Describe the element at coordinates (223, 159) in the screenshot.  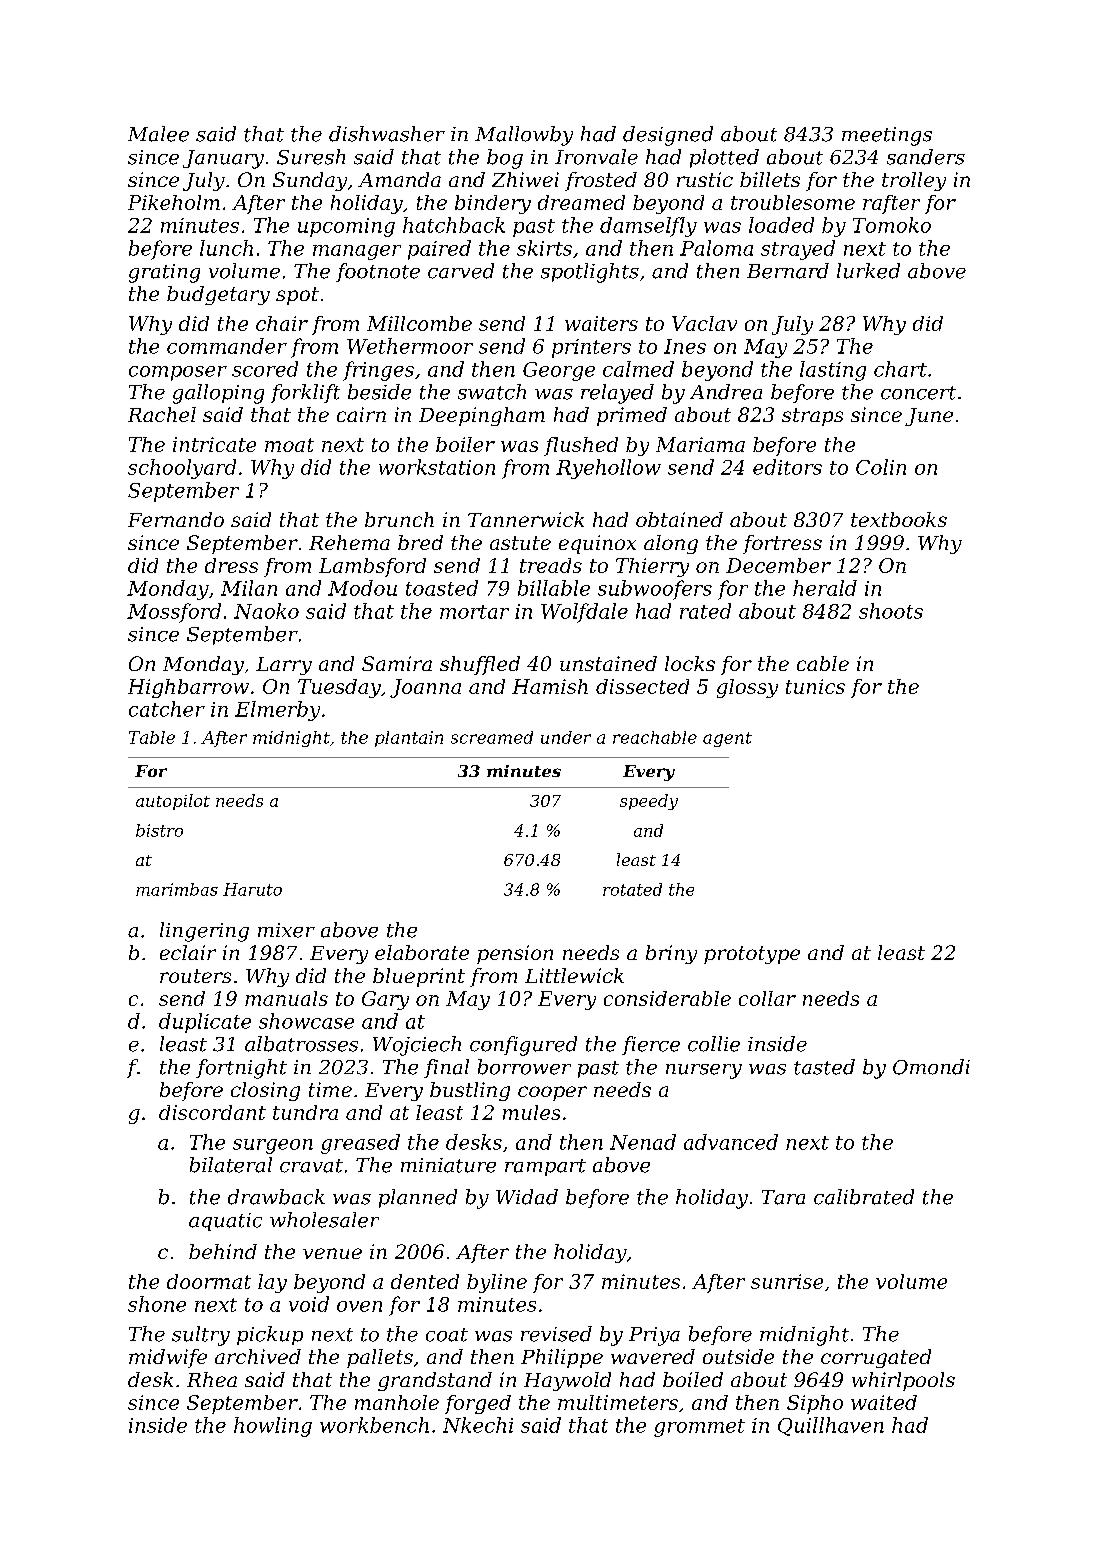
I see `January` at that location.
